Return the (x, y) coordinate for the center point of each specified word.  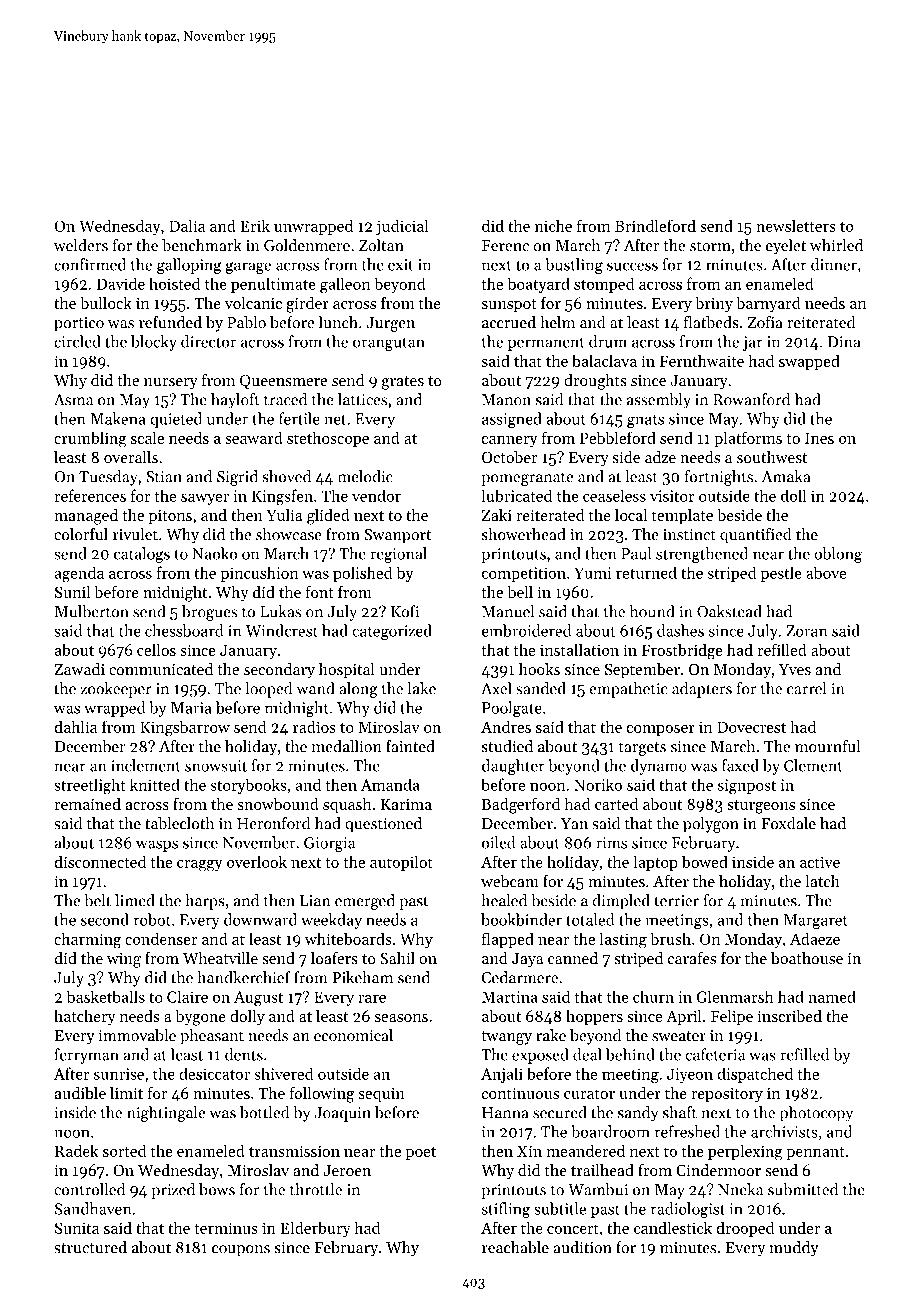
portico (79, 324)
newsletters (796, 225)
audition (583, 1247)
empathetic (628, 690)
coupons (241, 1251)
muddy (794, 1249)
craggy (200, 866)
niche (553, 225)
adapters (702, 690)
